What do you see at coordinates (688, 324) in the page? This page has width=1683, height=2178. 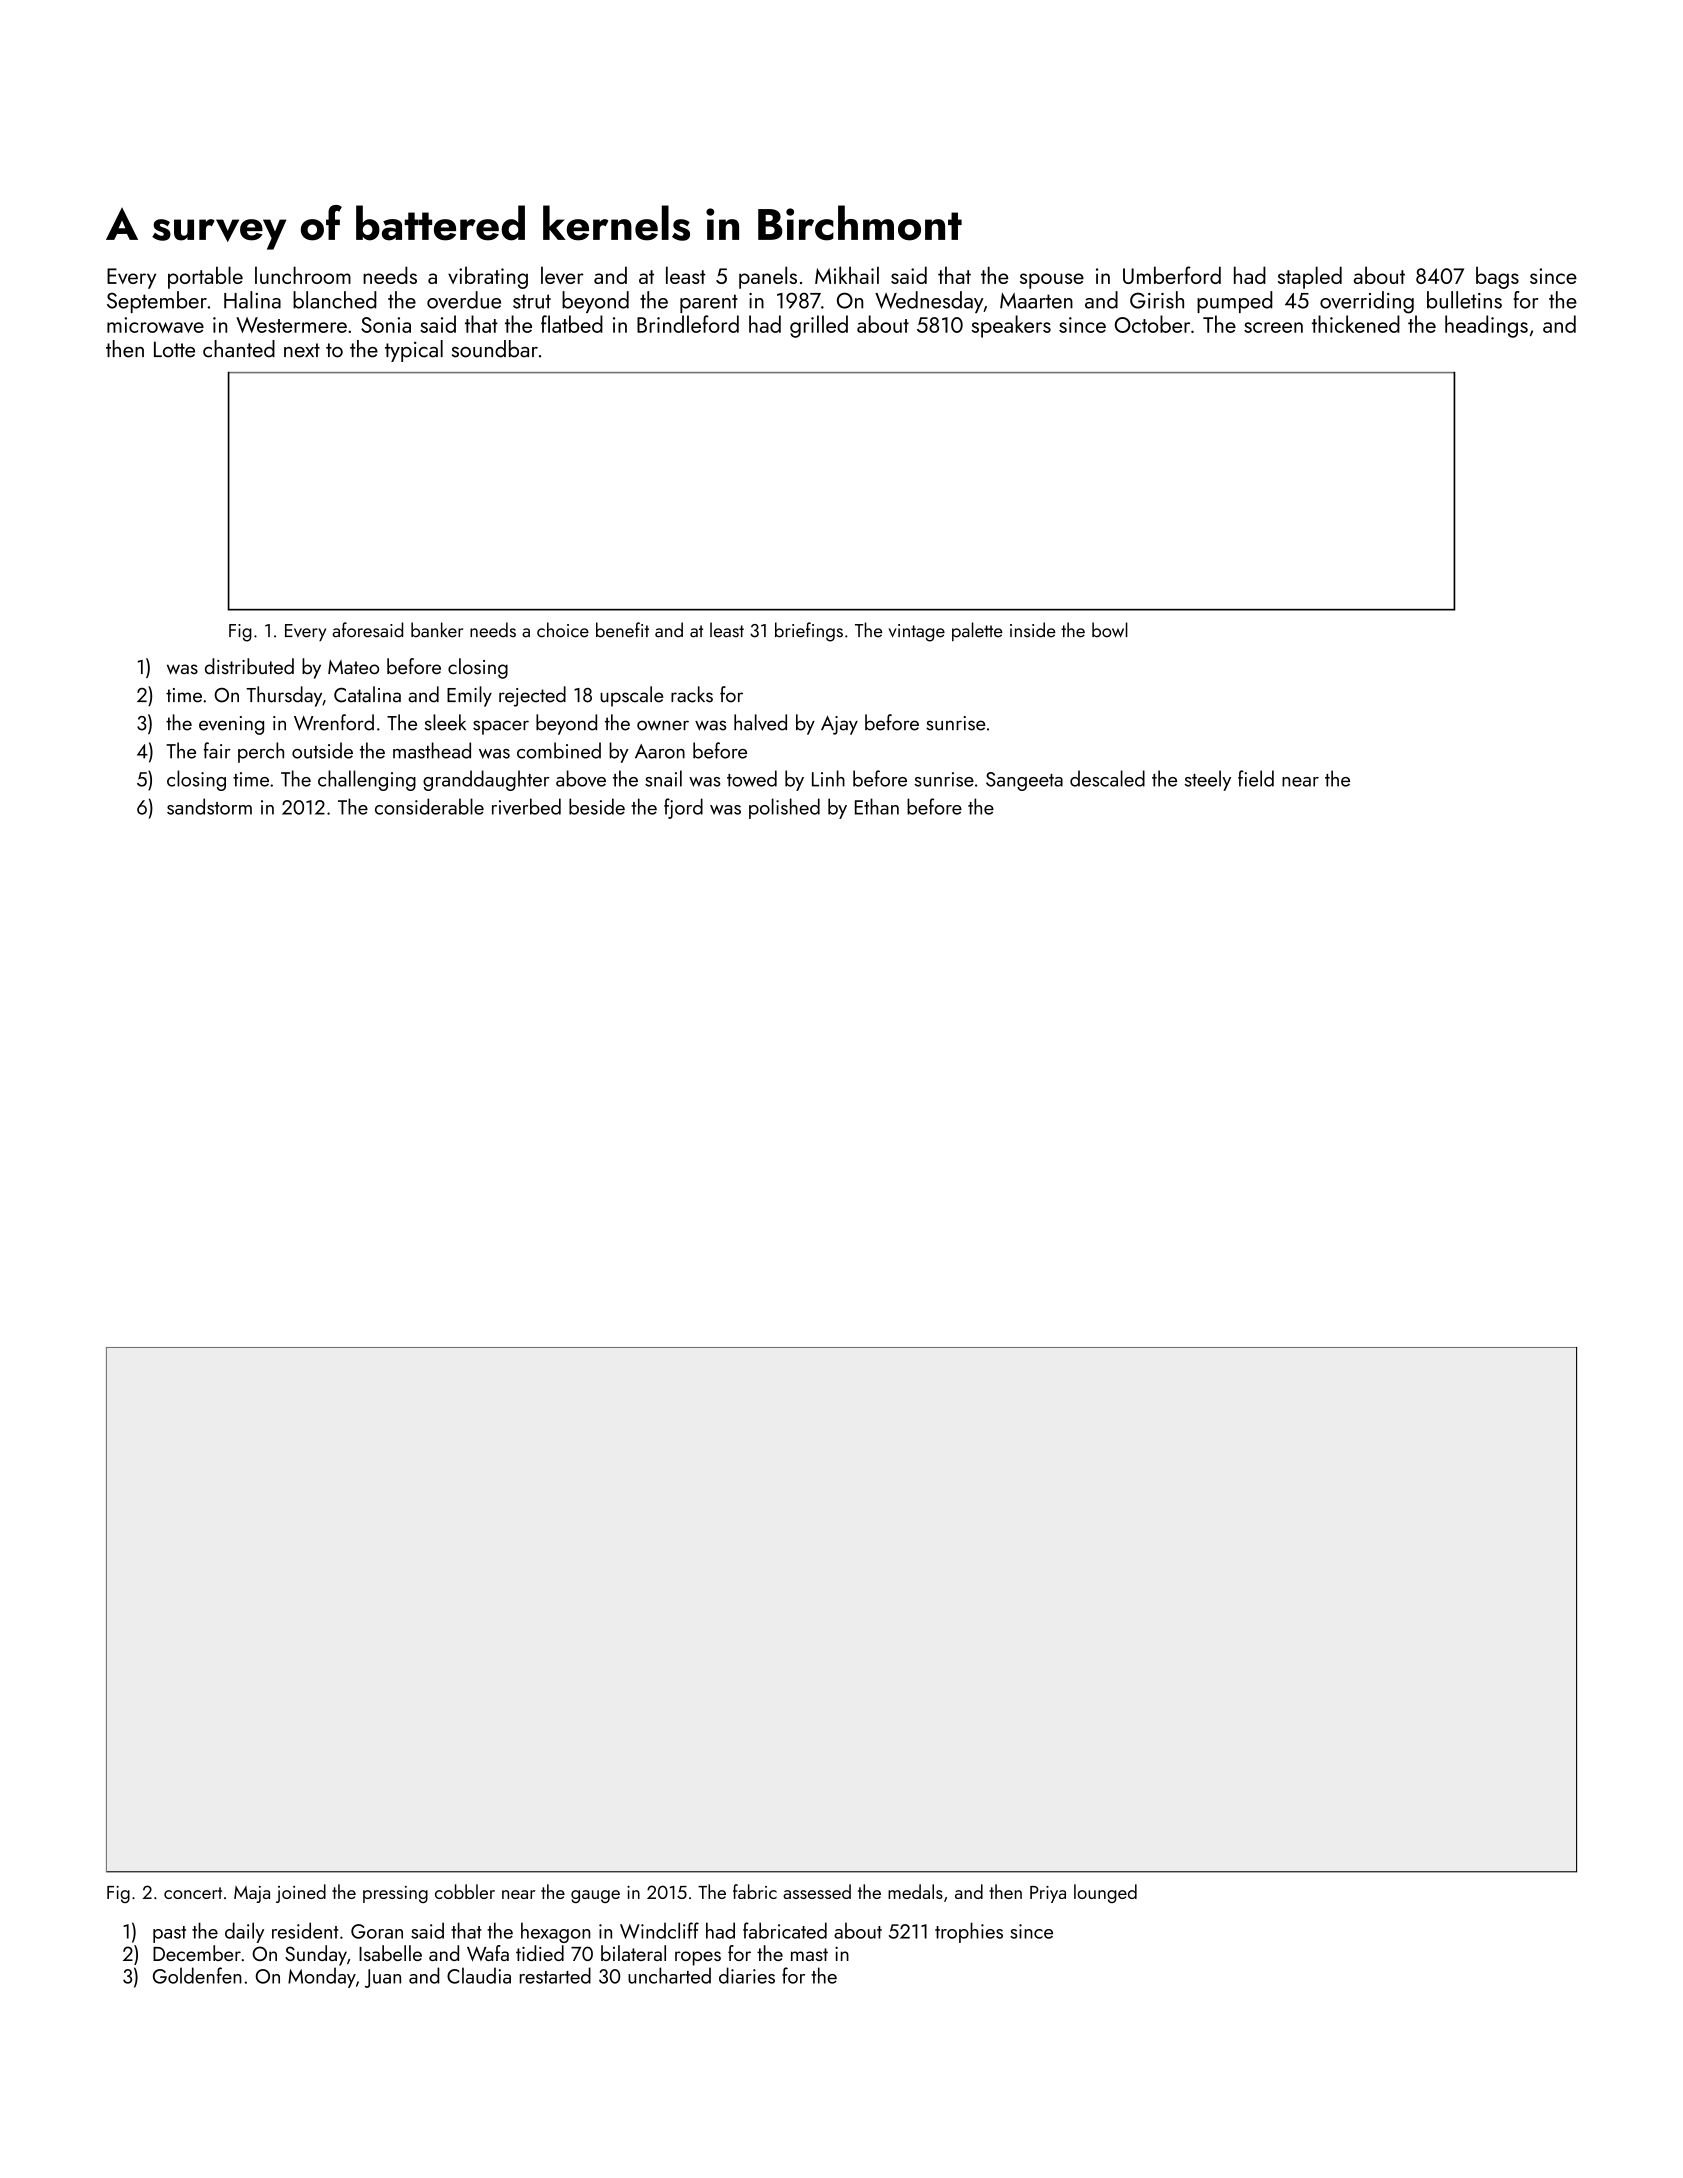 I see `Brindleford` at bounding box center [688, 324].
